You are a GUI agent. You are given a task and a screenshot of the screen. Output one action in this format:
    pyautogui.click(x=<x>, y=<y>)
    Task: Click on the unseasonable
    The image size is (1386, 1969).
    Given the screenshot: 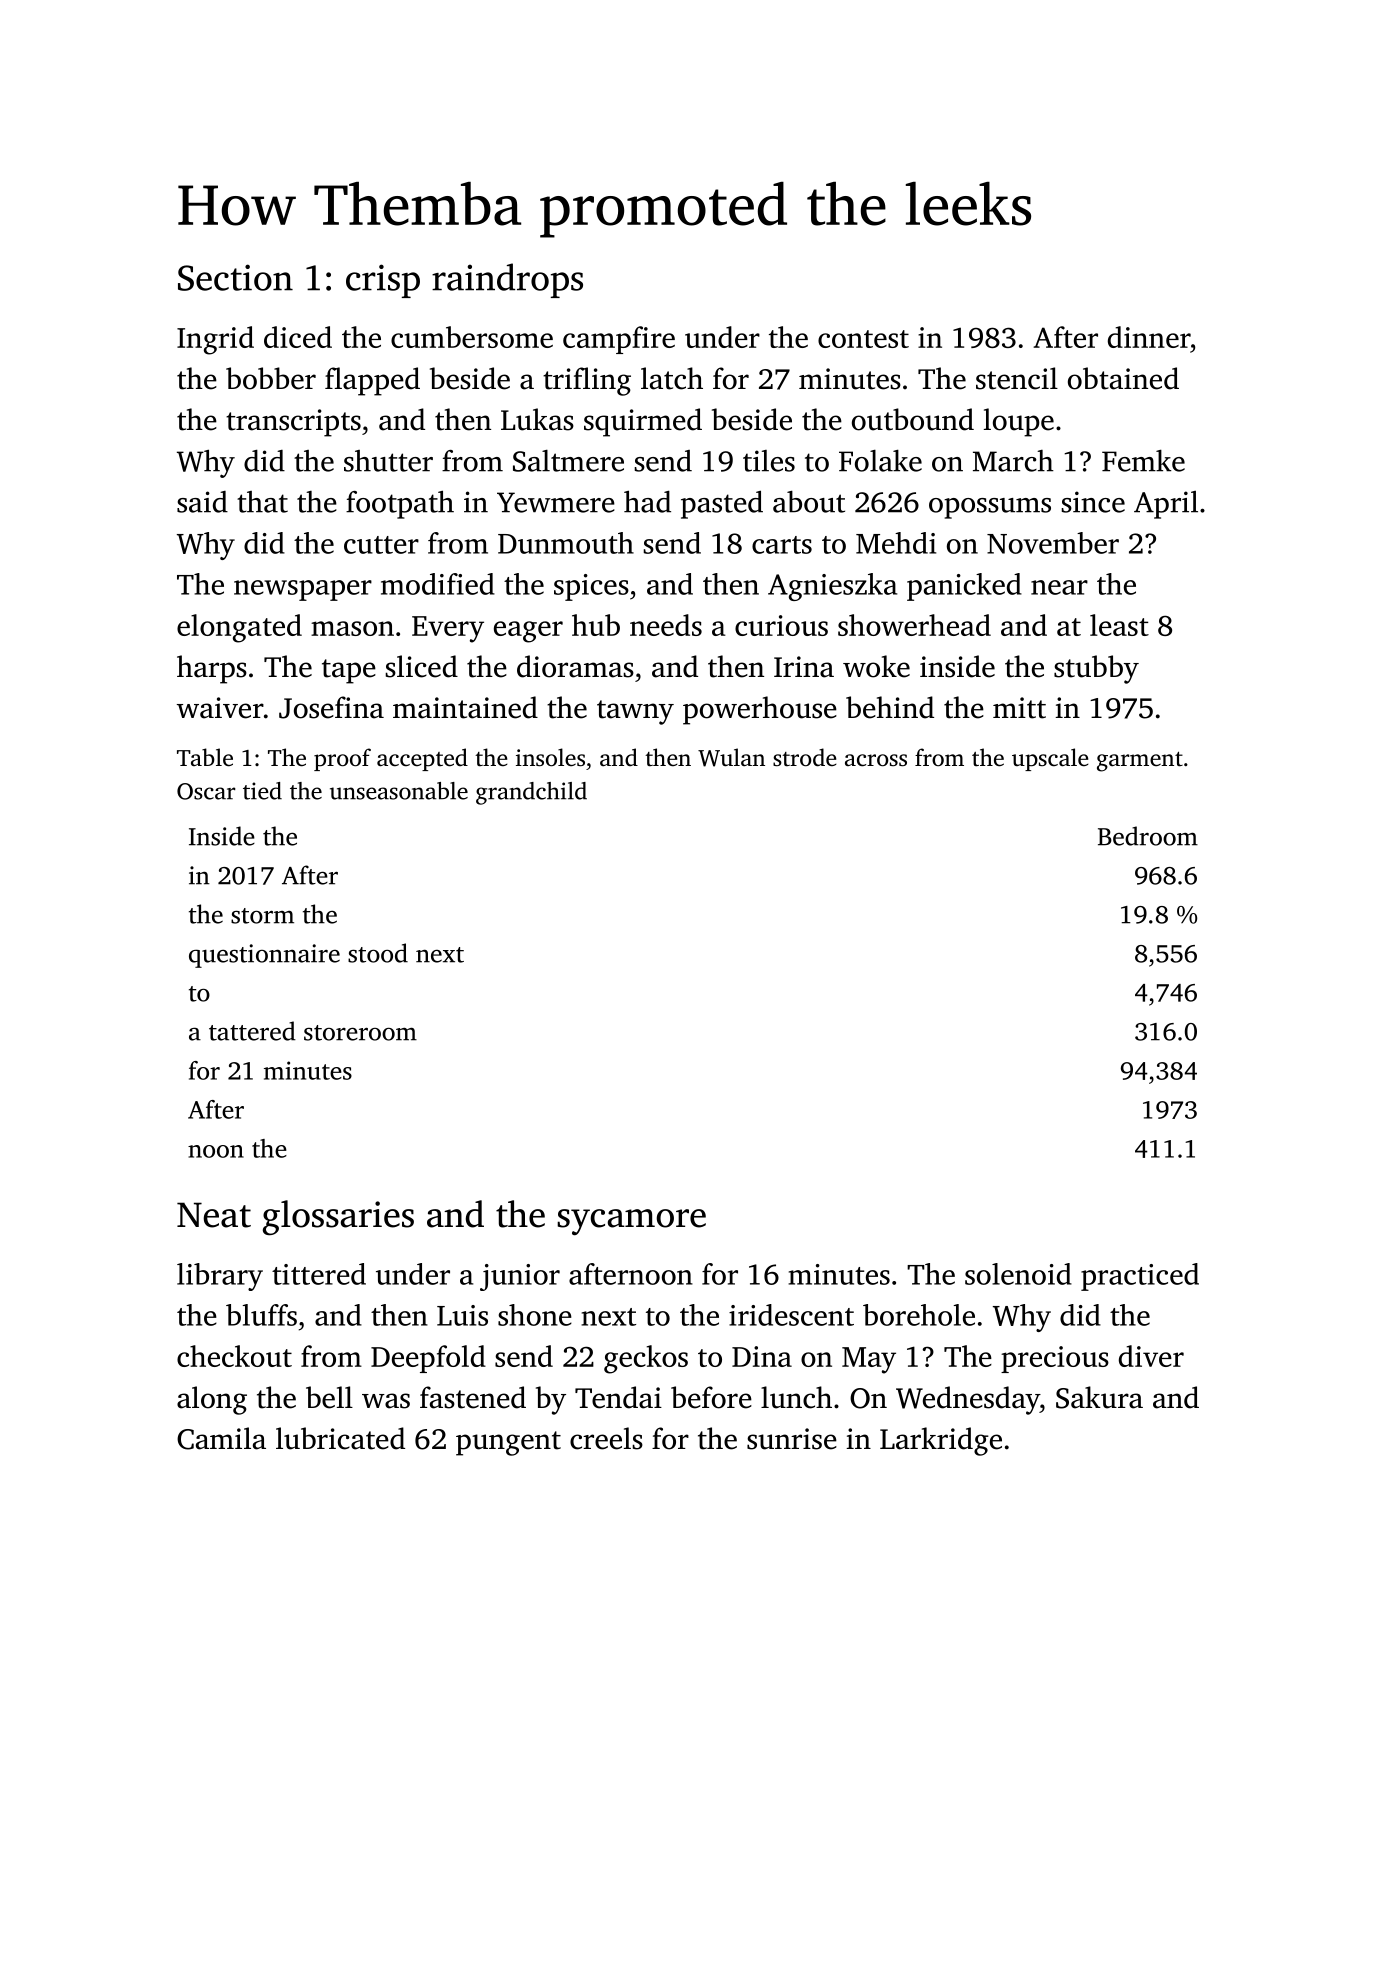 What is the action you would take?
    pyautogui.click(x=399, y=791)
